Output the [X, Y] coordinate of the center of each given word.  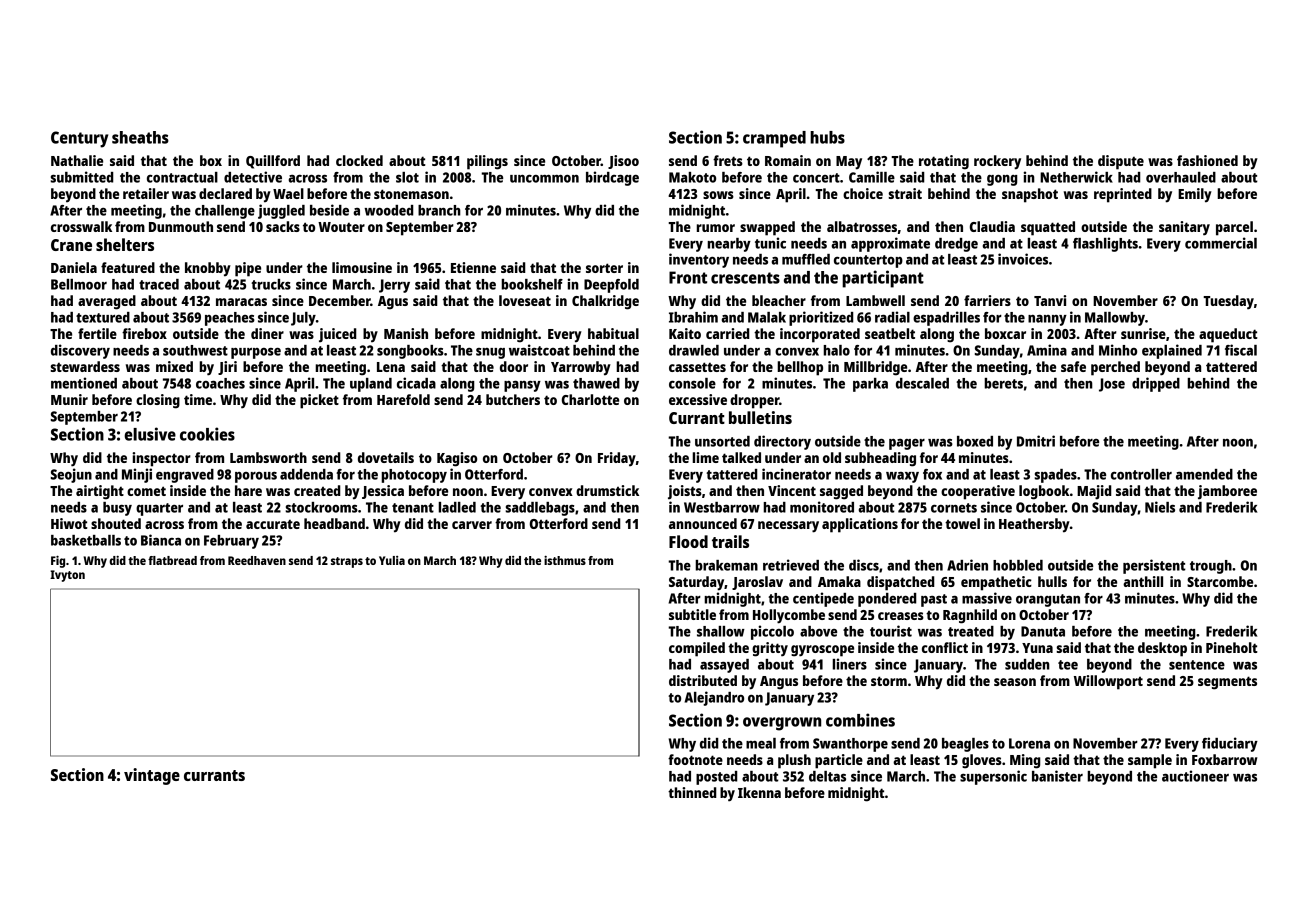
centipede [823, 599]
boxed [975, 441]
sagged [841, 492]
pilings [487, 162]
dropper [754, 401]
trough [1211, 567]
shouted [116, 523]
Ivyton [67, 576]
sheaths [140, 137]
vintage [152, 776]
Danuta [1043, 631]
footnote [695, 759]
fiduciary [1230, 744]
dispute [1121, 162]
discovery [80, 351]
